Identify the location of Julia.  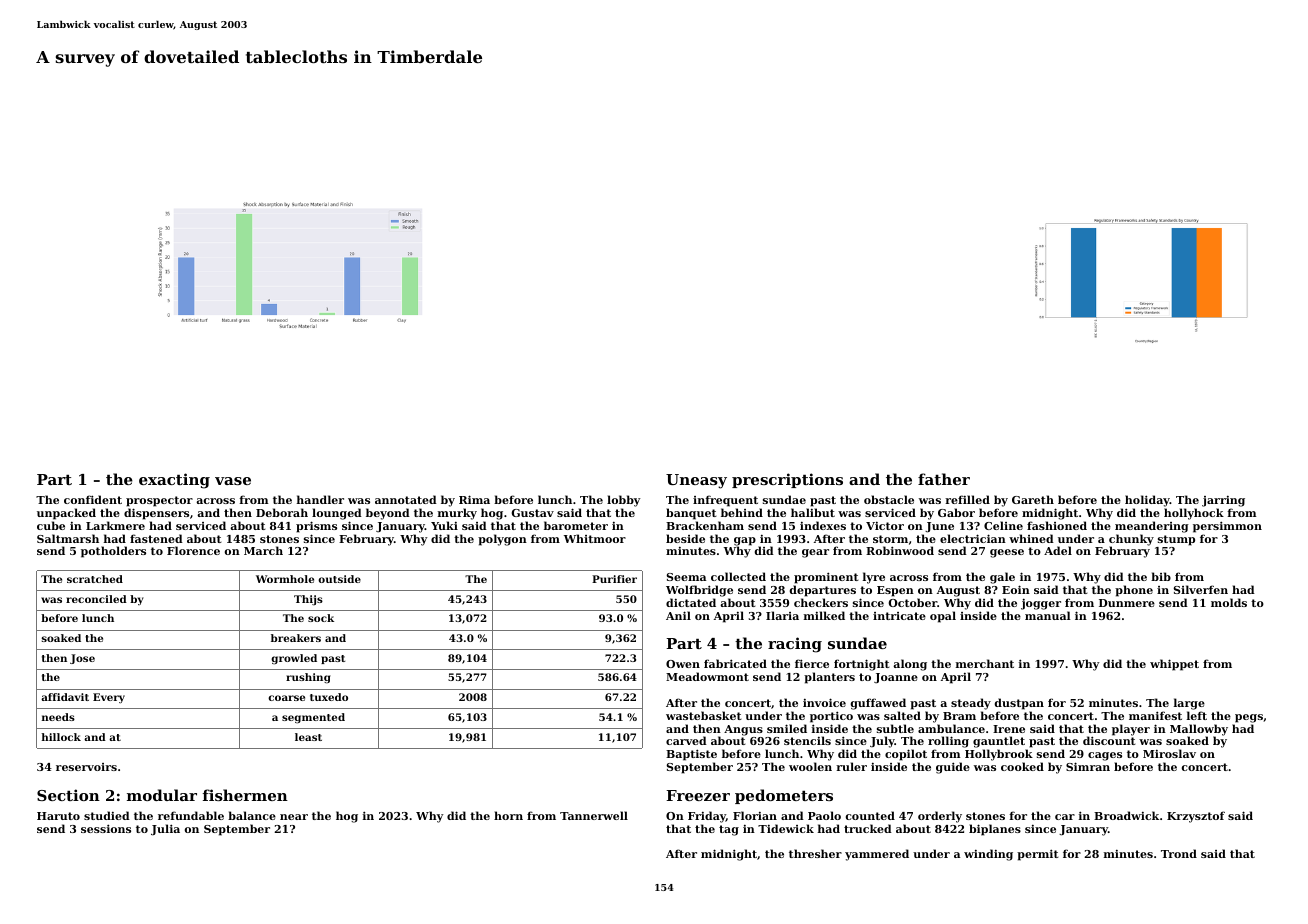
(165, 830).
